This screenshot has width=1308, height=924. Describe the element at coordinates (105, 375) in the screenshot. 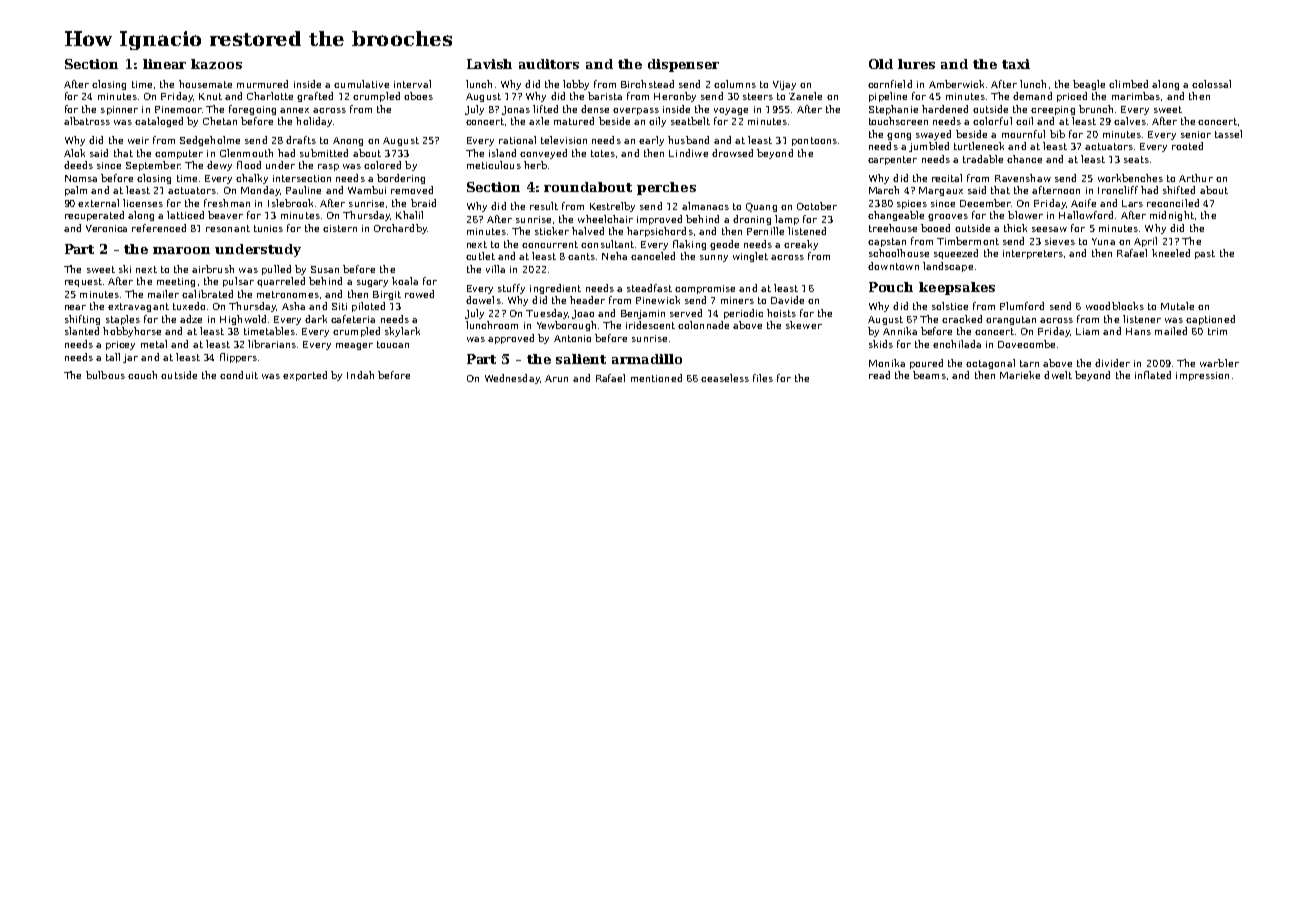

I see `bulbous` at that location.
